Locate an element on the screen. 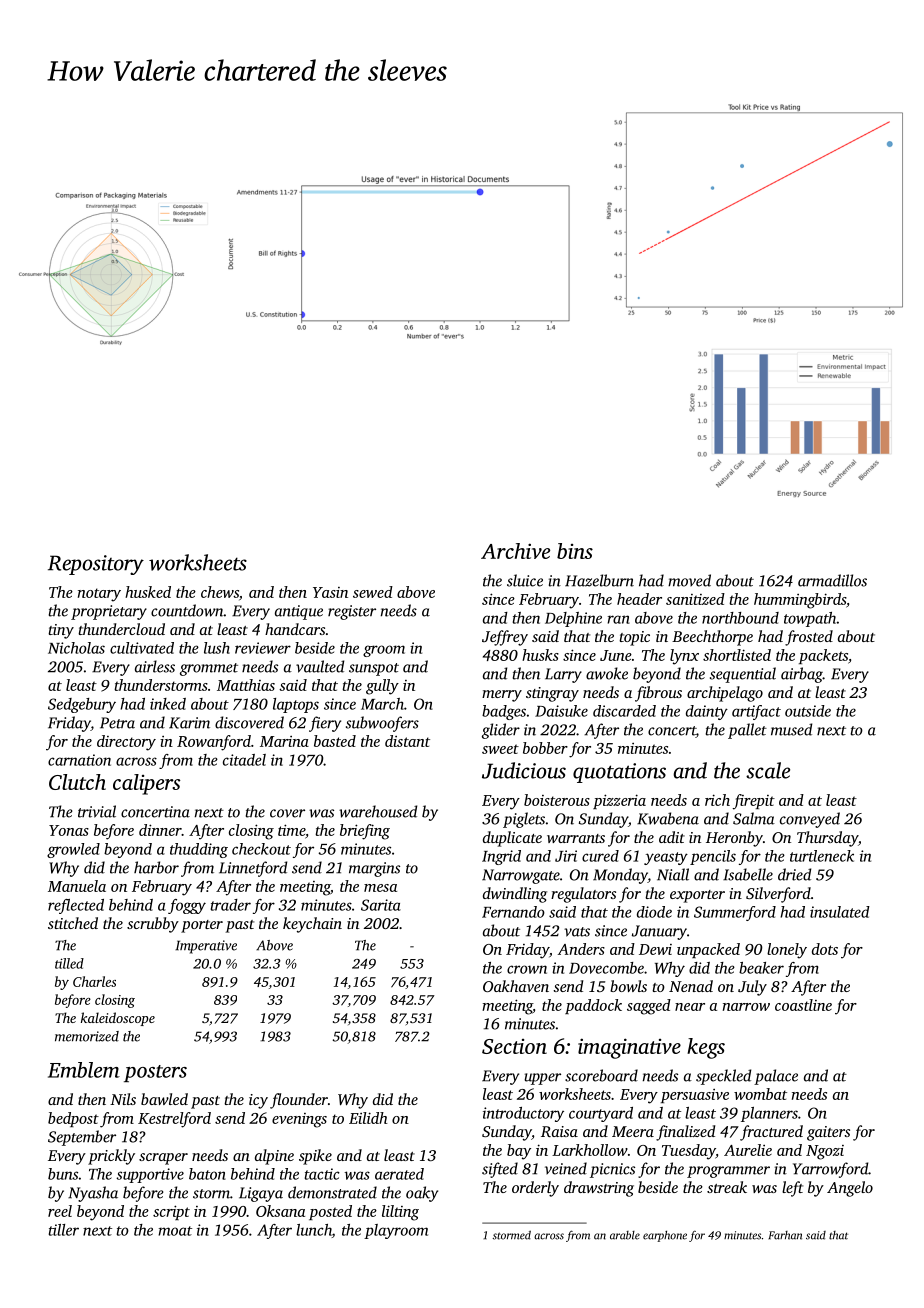 This screenshot has height=1308, width=924. stitched is located at coordinates (73, 923).
